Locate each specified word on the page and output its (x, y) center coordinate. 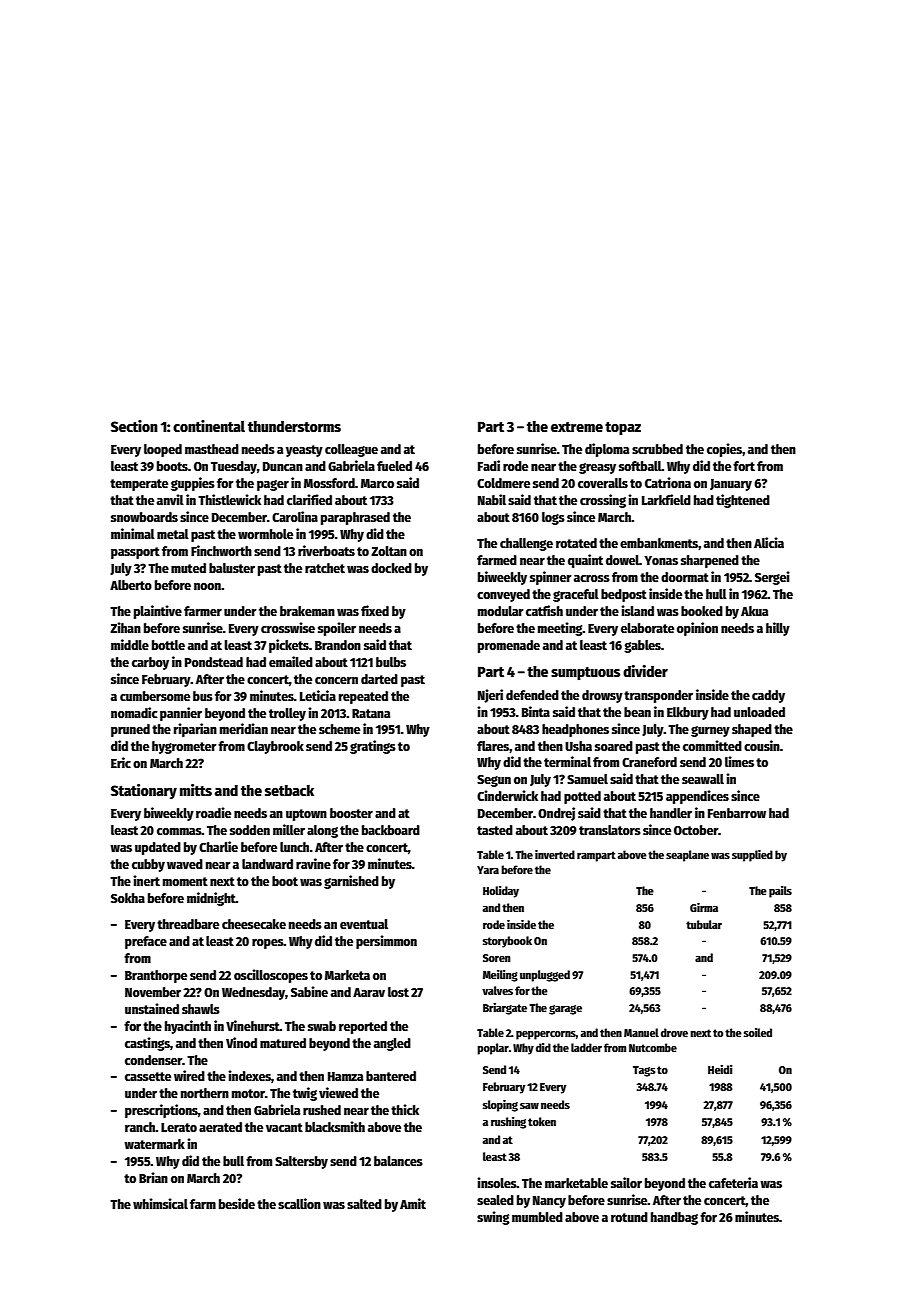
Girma (704, 907)
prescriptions (161, 1111)
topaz (623, 428)
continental (209, 426)
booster (351, 813)
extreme (577, 427)
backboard (391, 830)
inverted (555, 854)
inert (146, 880)
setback (289, 790)
